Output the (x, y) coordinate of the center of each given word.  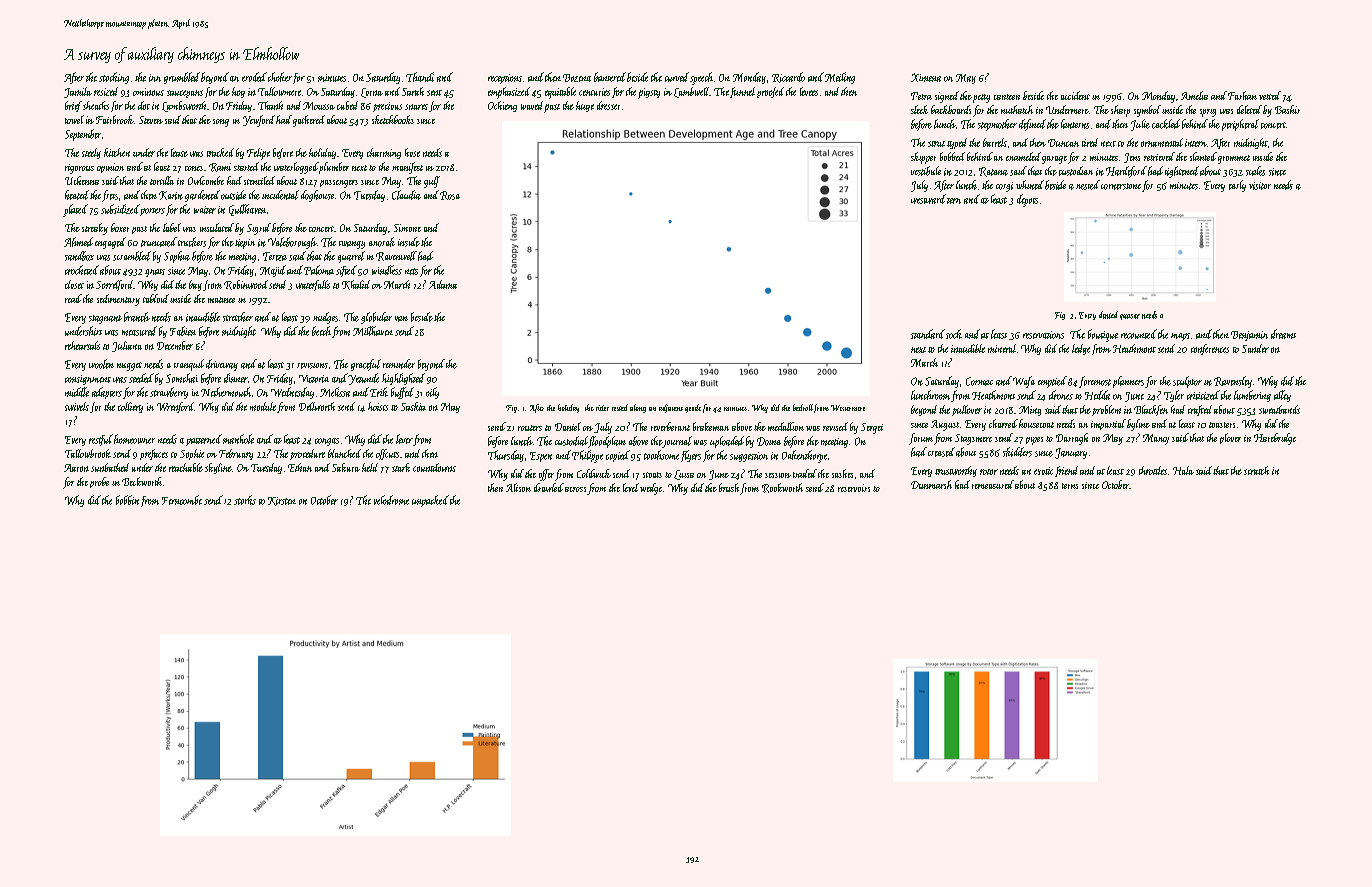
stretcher (238, 317)
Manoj (1156, 439)
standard (928, 334)
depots (1027, 200)
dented (1108, 315)
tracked (220, 152)
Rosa (450, 195)
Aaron (76, 468)
